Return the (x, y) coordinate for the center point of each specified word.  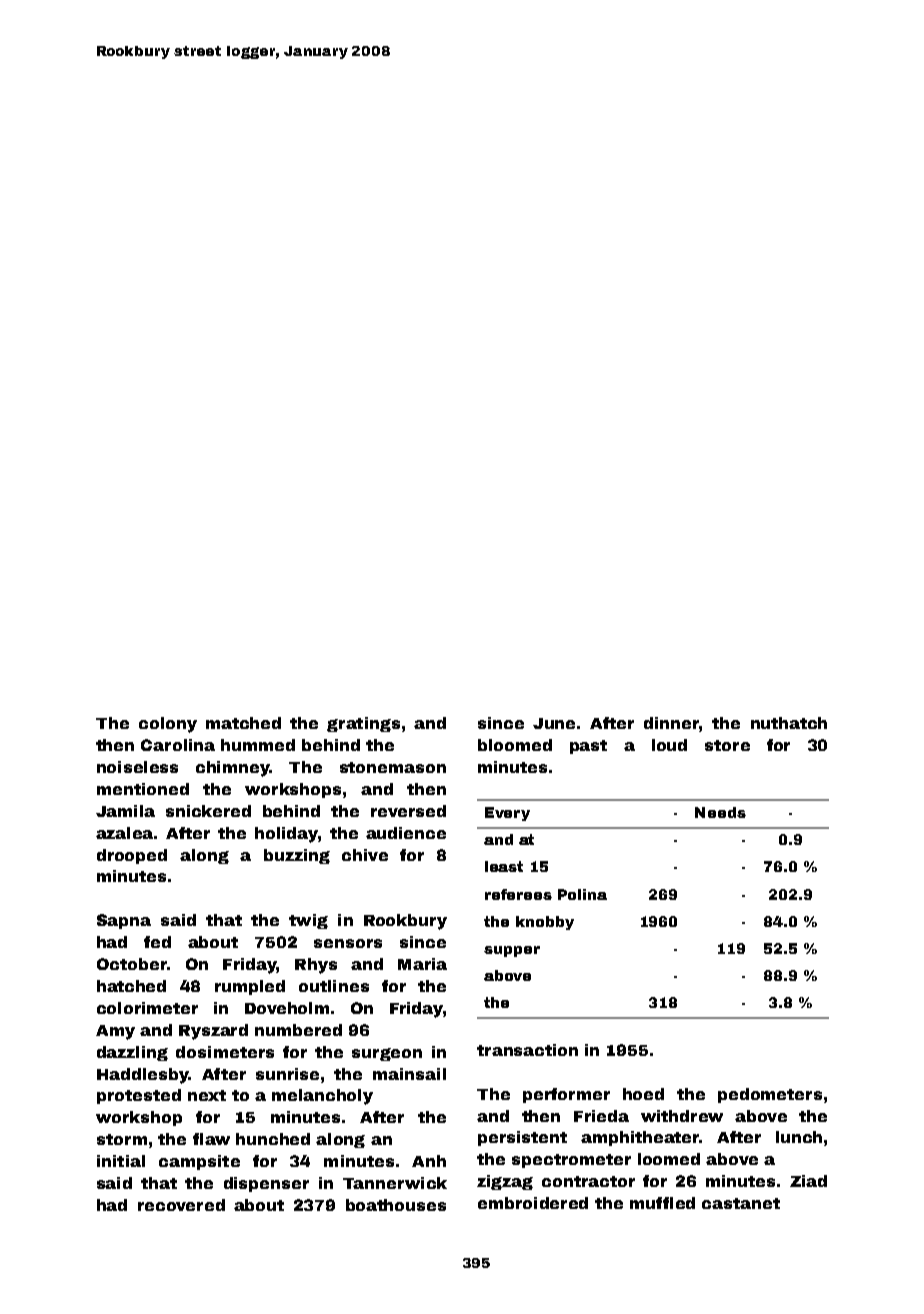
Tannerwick (395, 1183)
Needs (720, 812)
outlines (334, 986)
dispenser (266, 1184)
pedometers (770, 1095)
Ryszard (213, 1032)
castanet (741, 1203)
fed (157, 942)
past (588, 747)
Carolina (178, 745)
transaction (527, 1050)
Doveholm (287, 1008)
